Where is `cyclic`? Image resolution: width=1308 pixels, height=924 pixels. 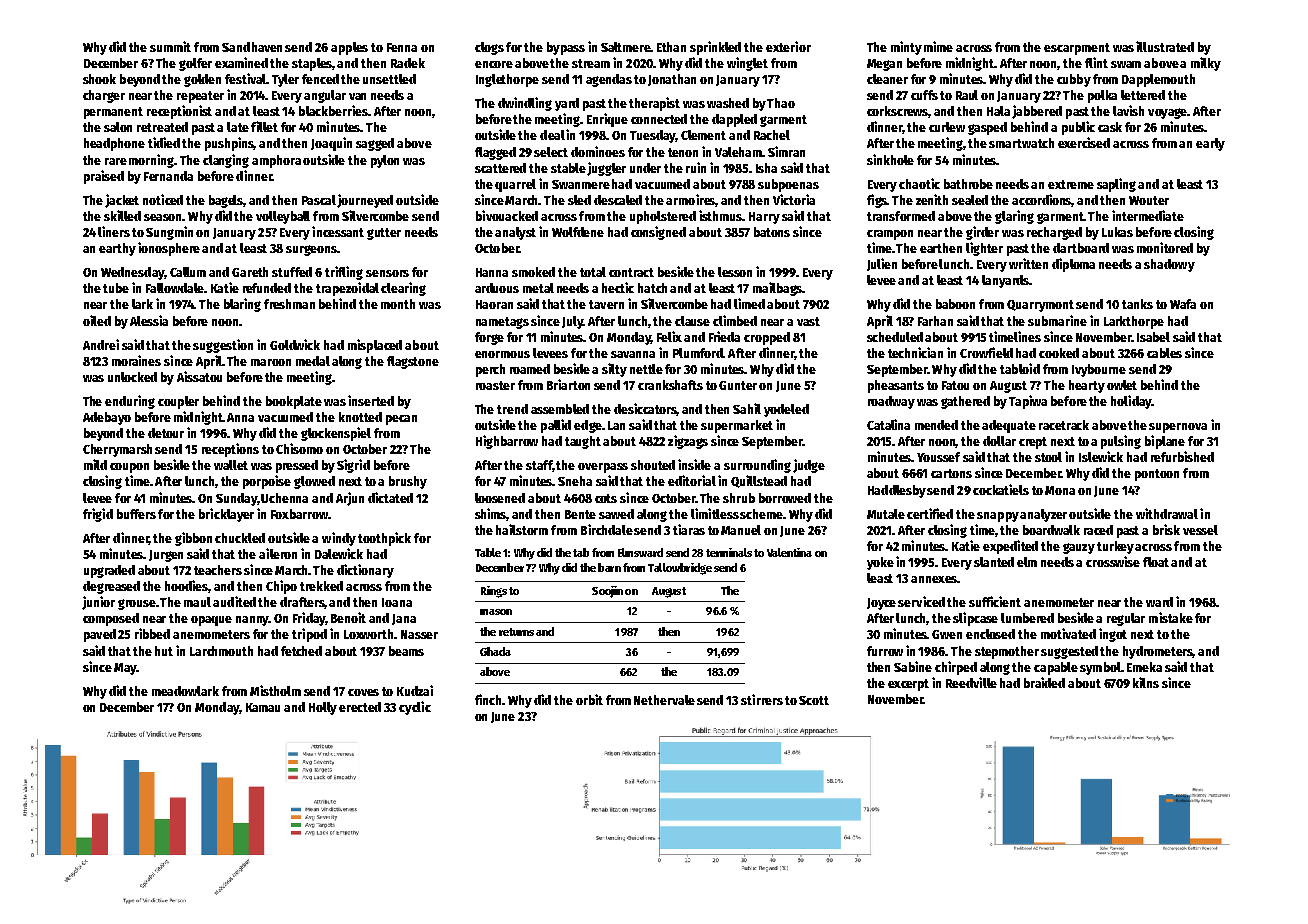 cyclic is located at coordinates (415, 708).
